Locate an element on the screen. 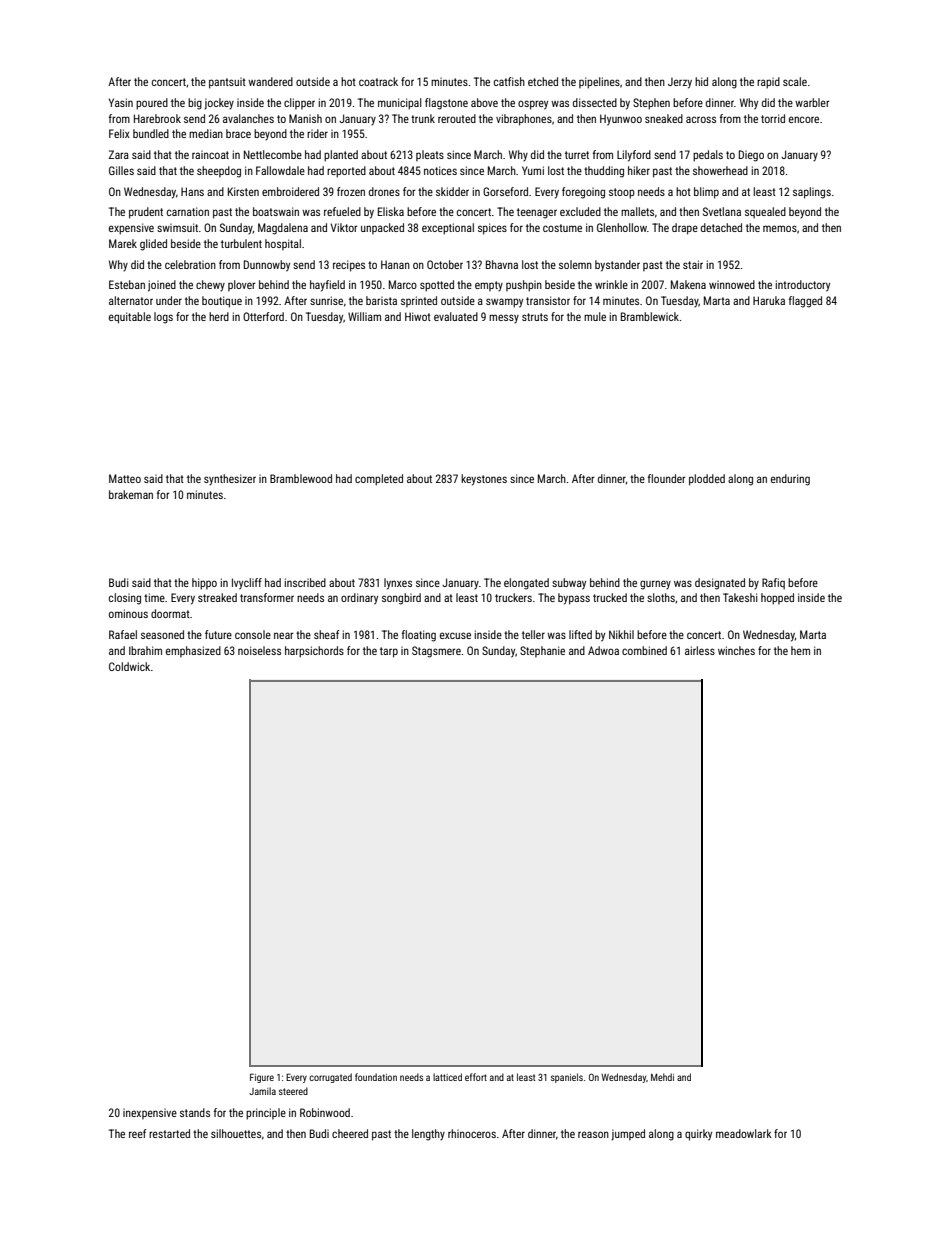 This screenshot has height=1233, width=952. meadowlark is located at coordinates (744, 1133).
